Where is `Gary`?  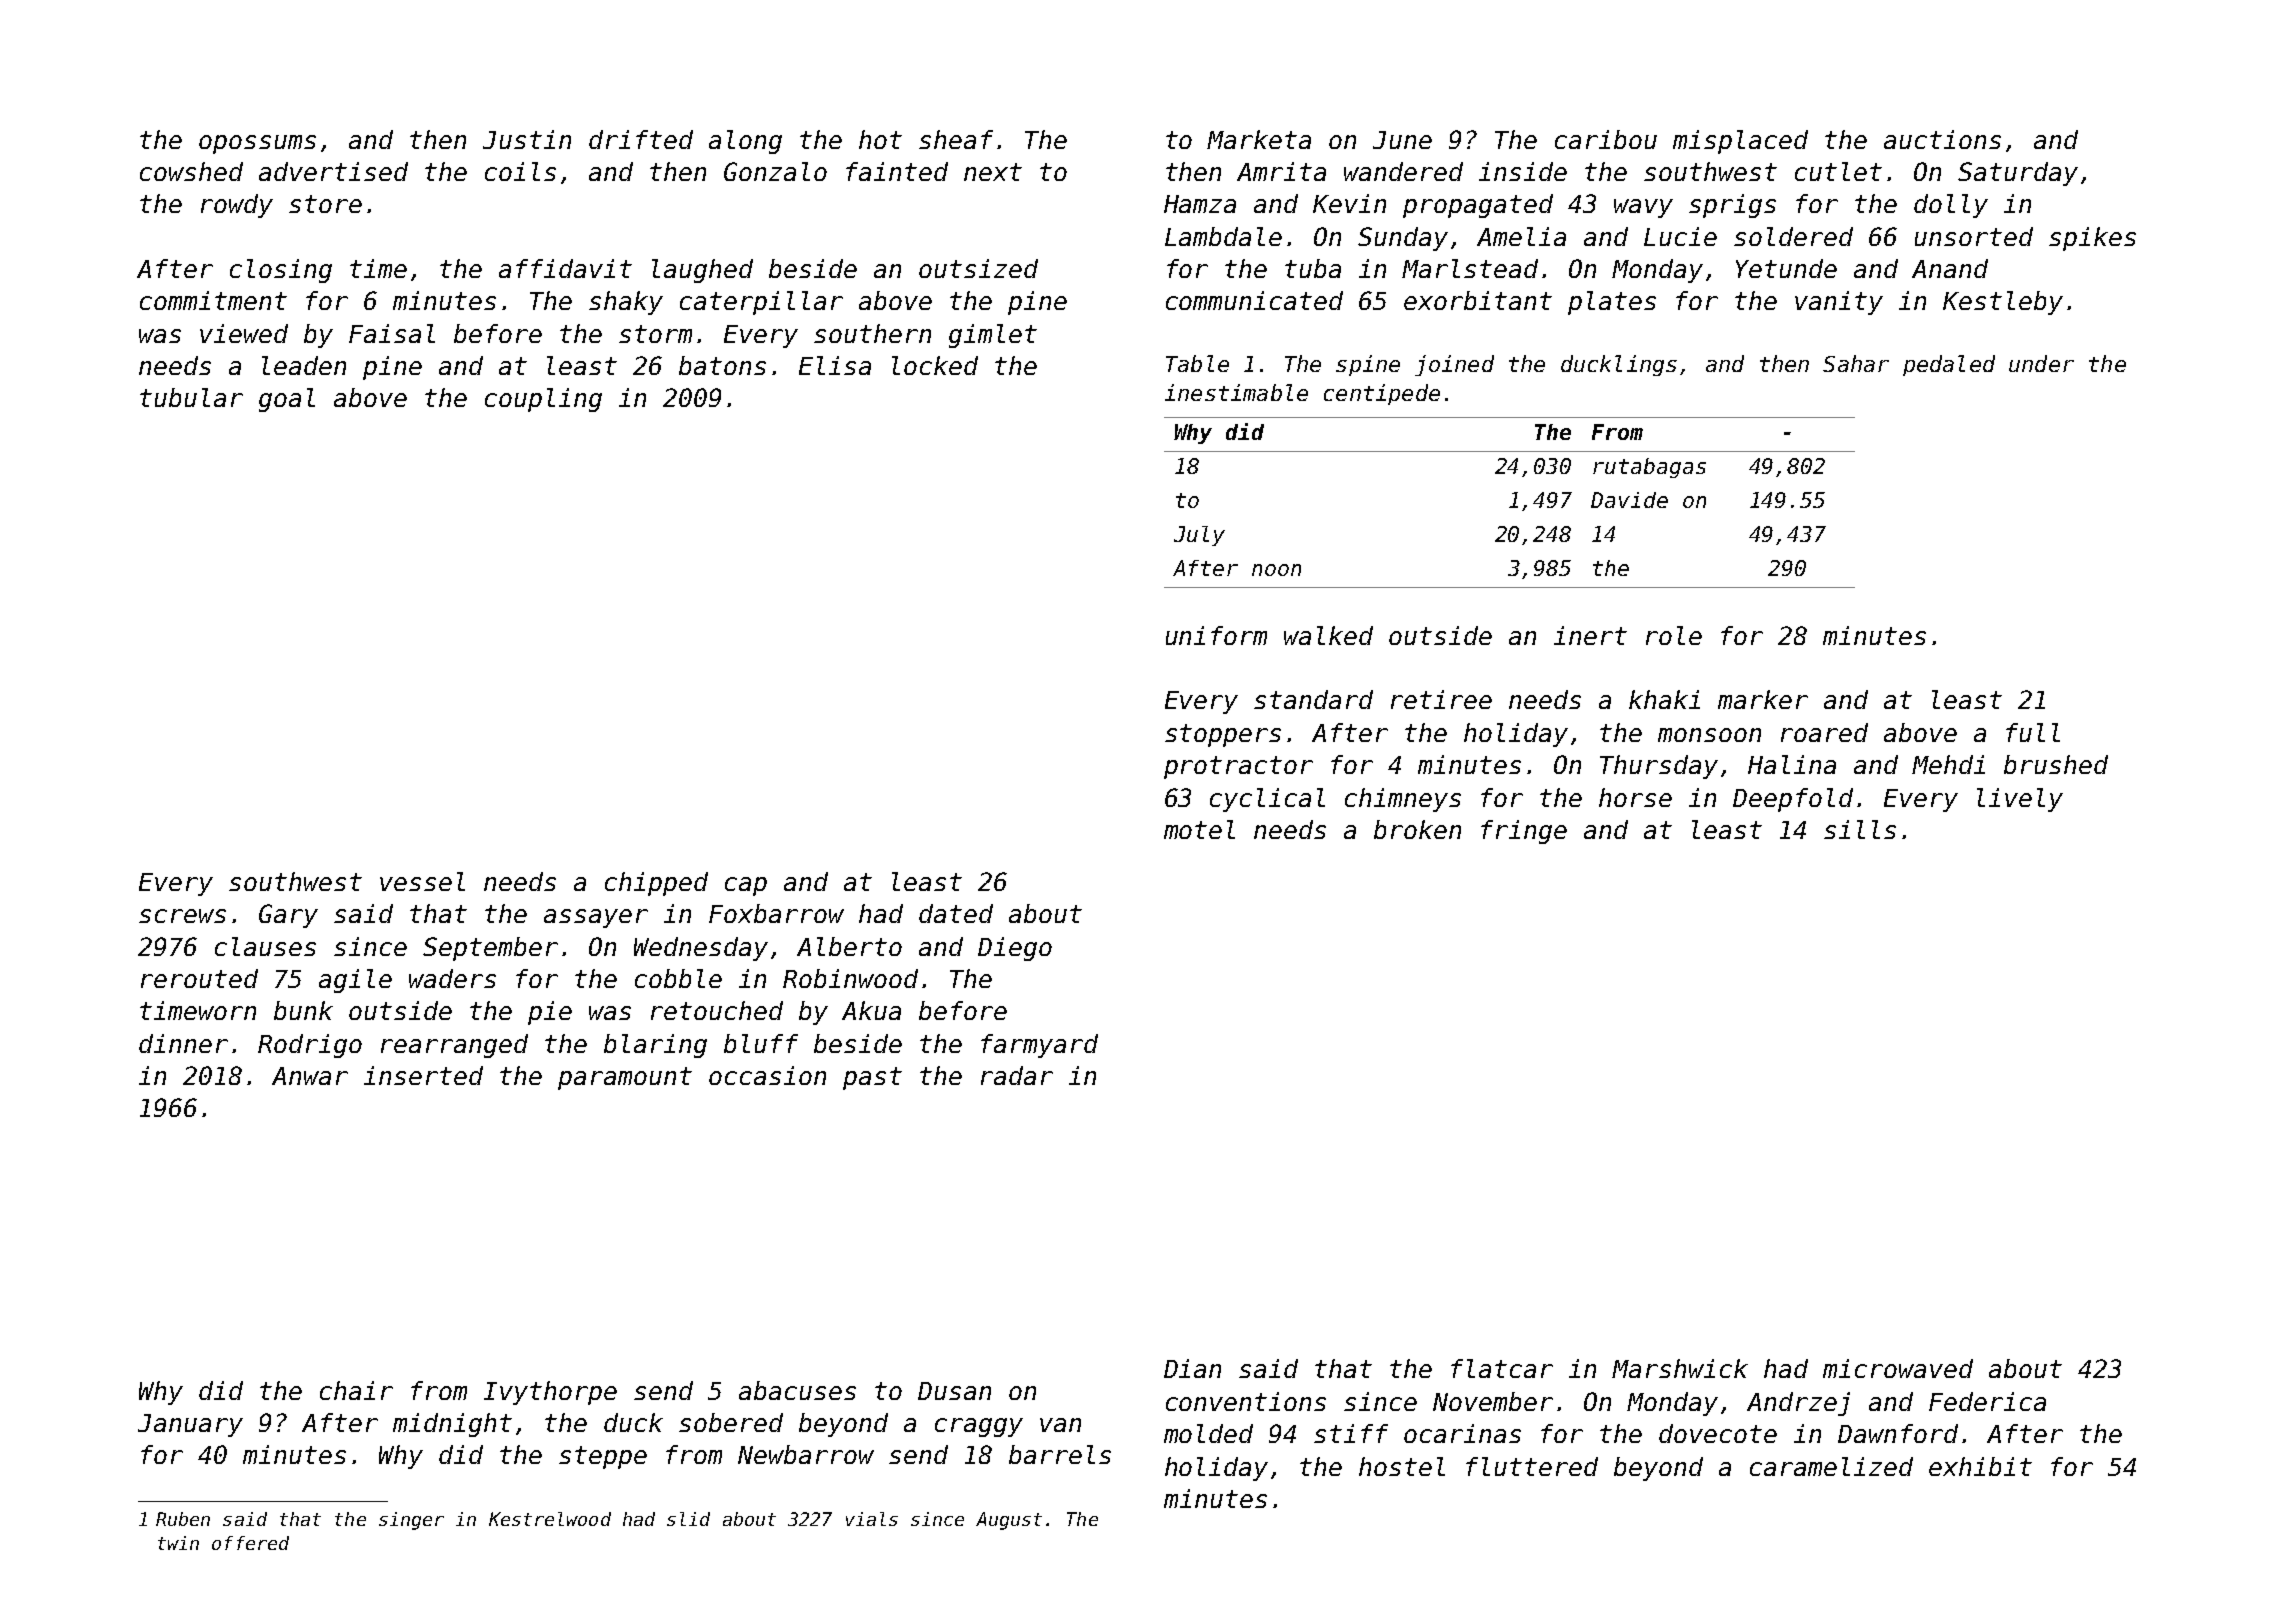 Gary is located at coordinates (288, 916).
